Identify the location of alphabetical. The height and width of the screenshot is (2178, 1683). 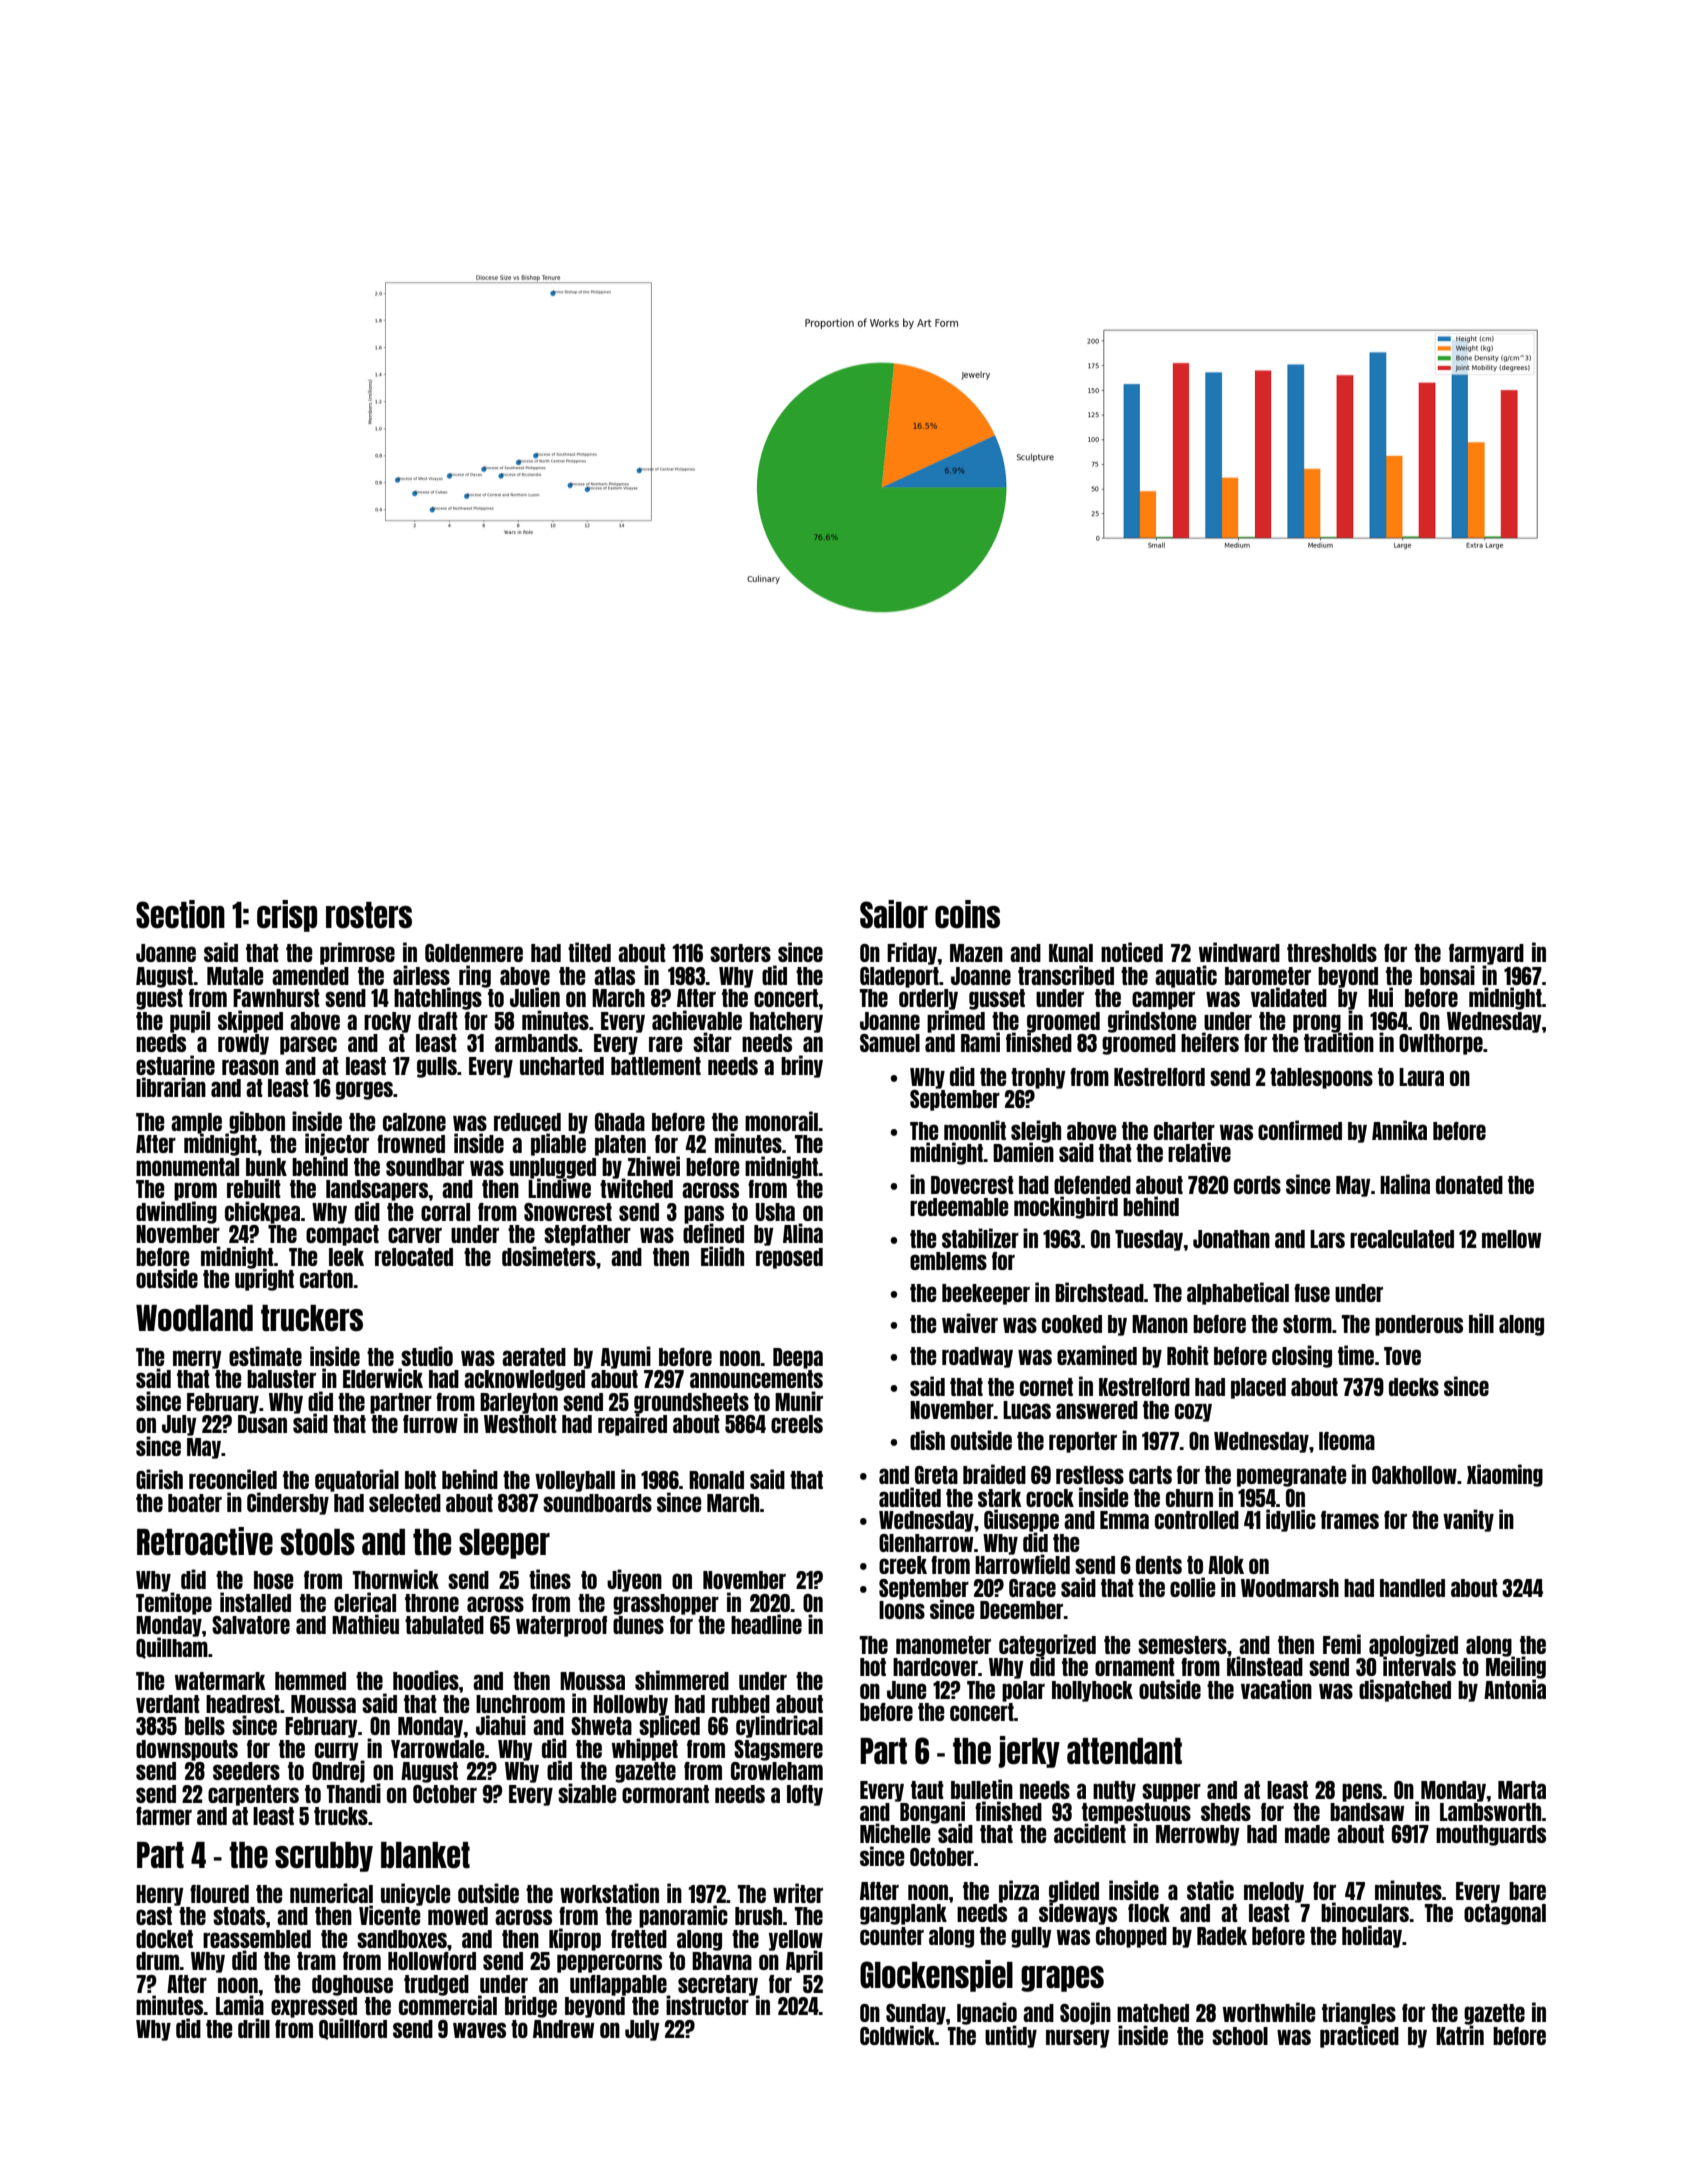
(1238, 1293).
